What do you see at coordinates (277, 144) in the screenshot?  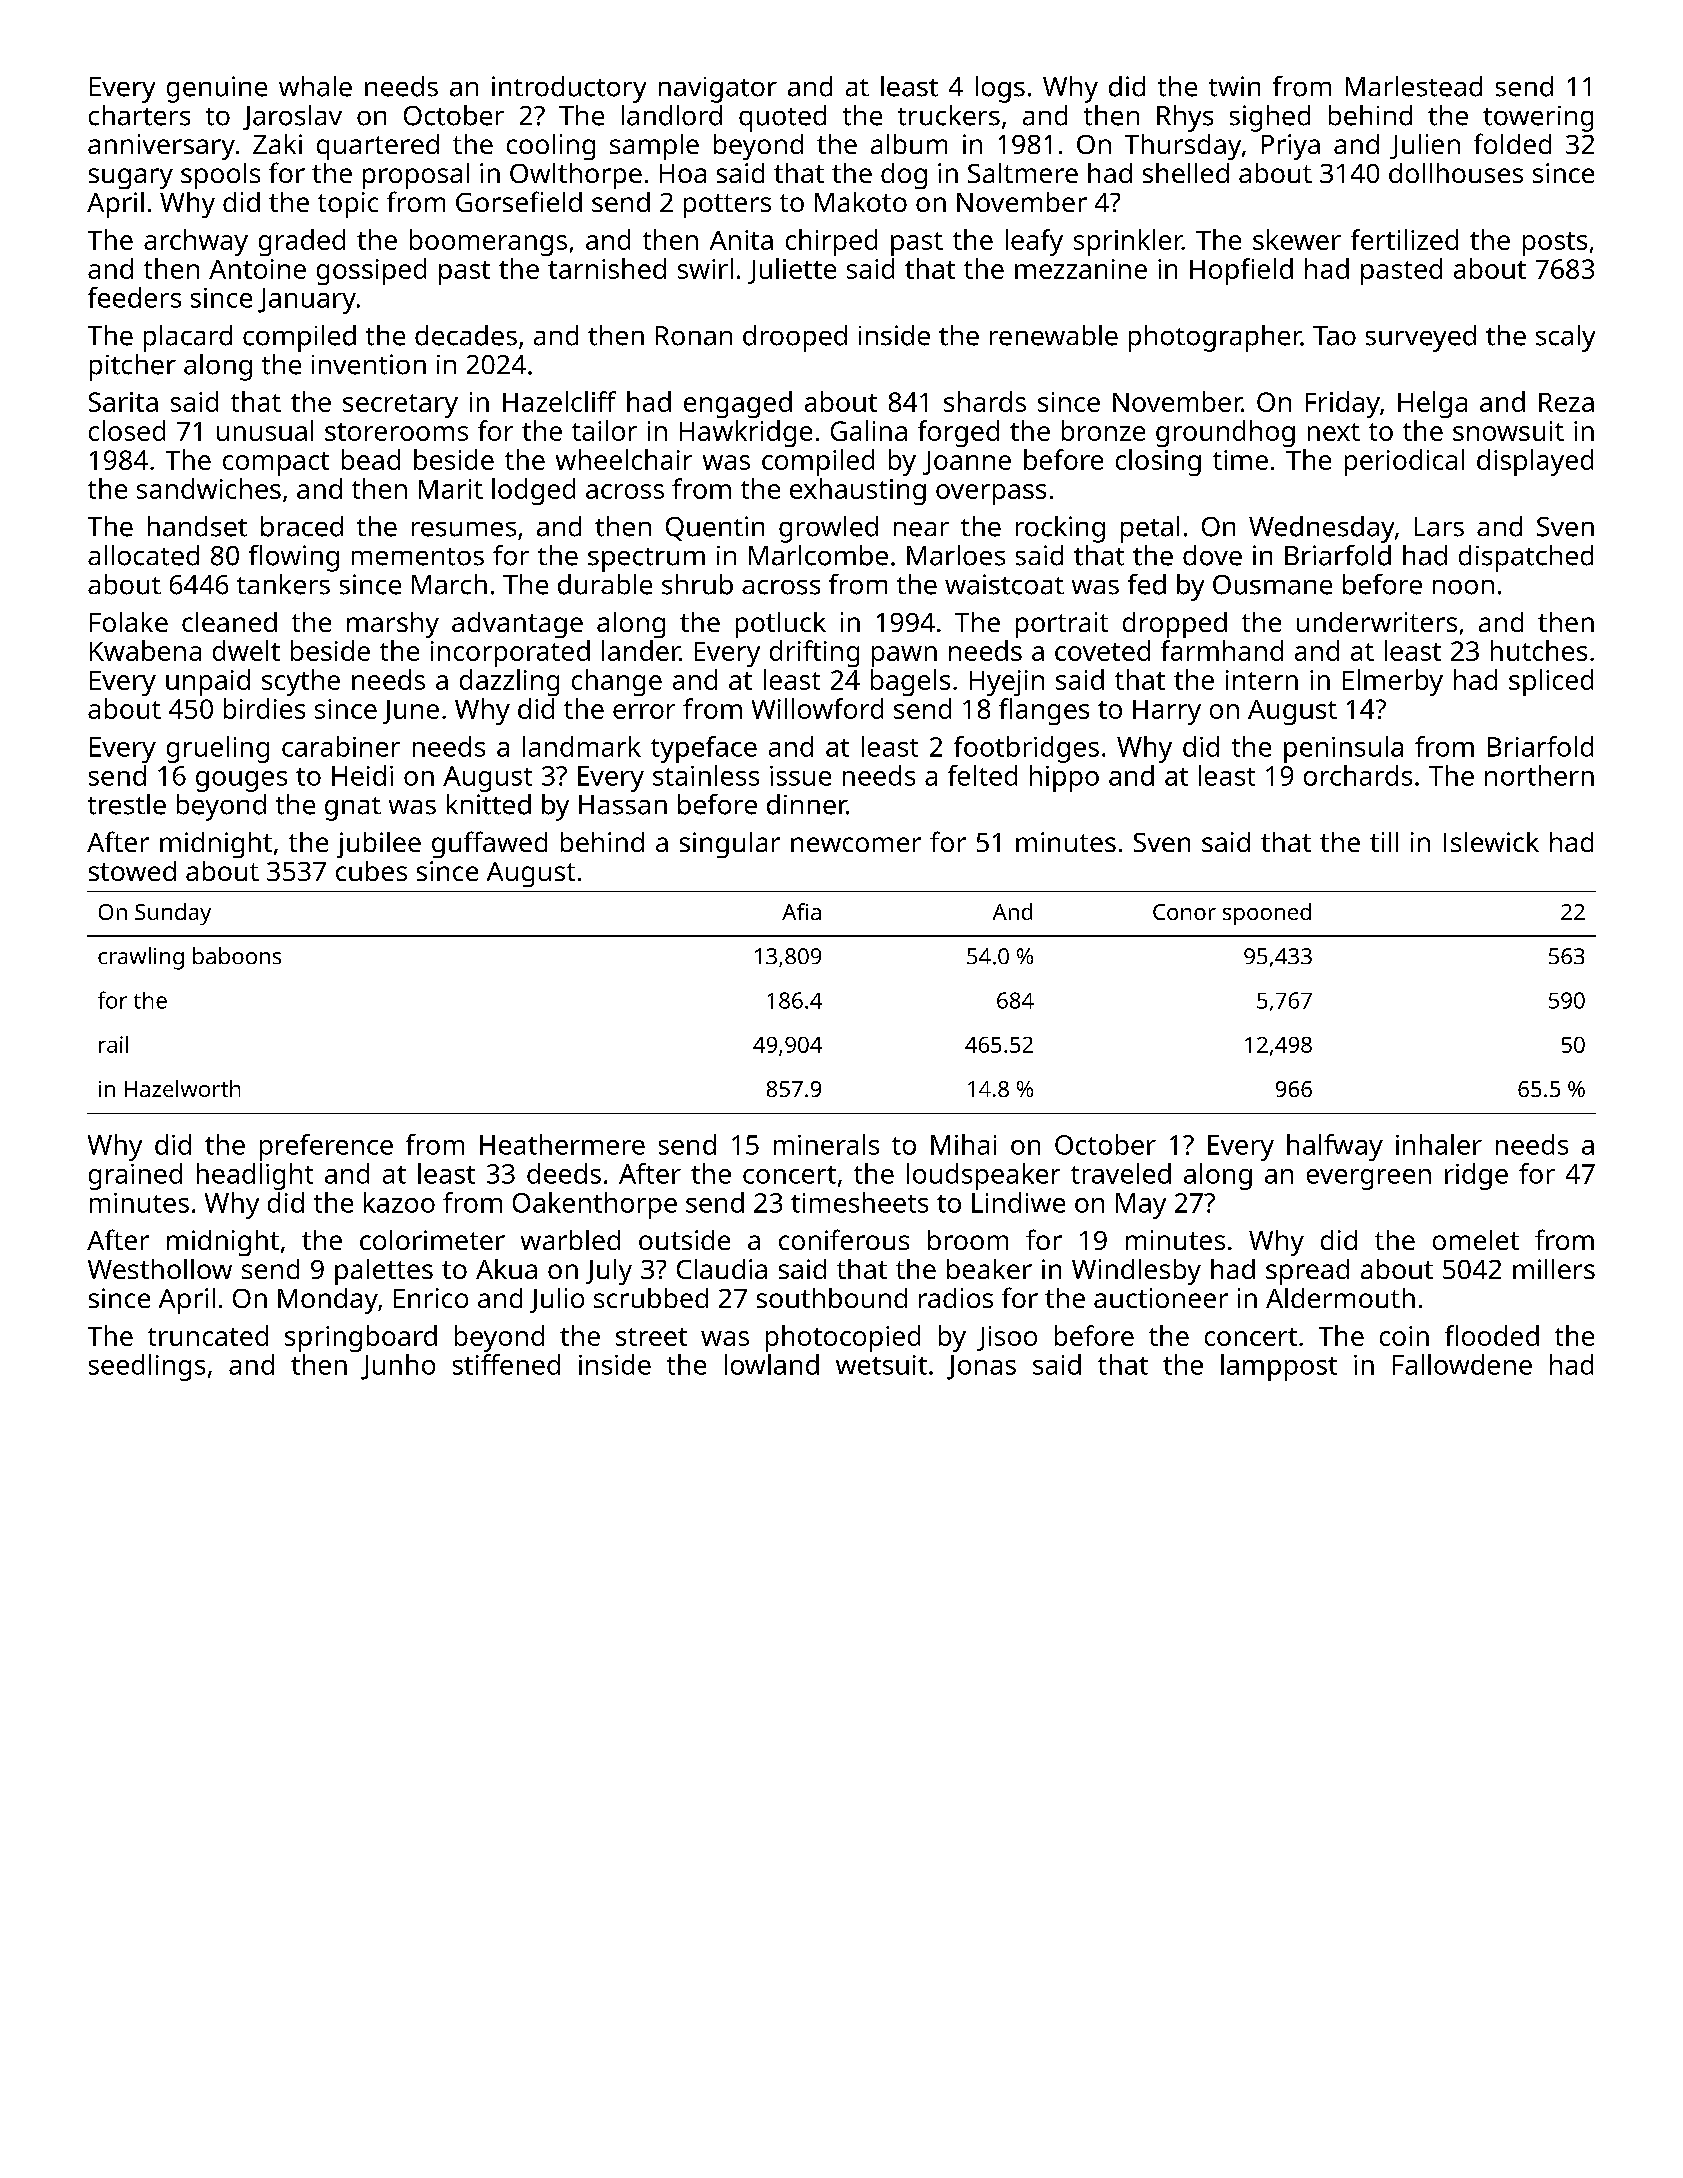 I see `Zaki` at bounding box center [277, 144].
